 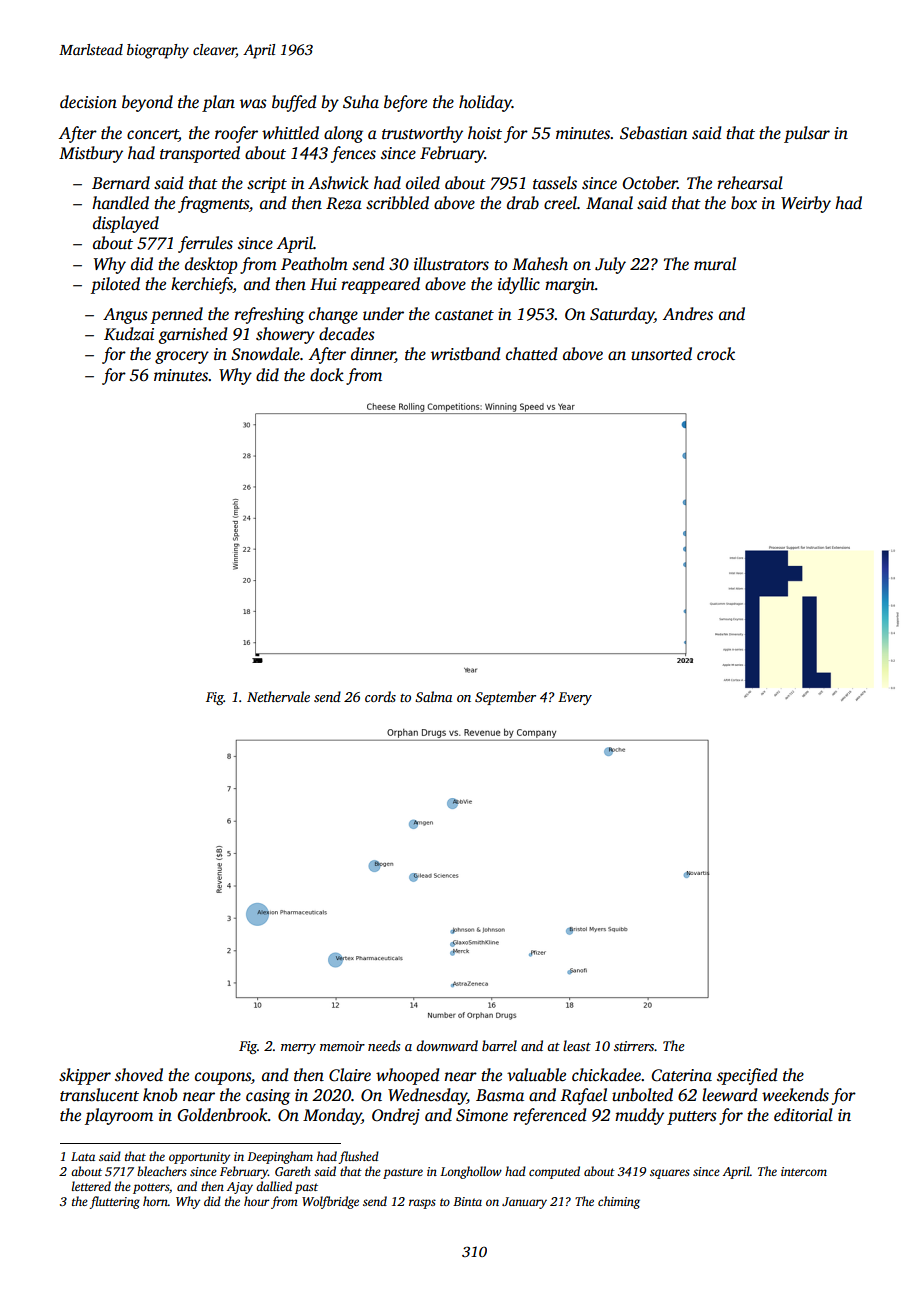 What do you see at coordinates (139, 1075) in the document?
I see `shoved` at bounding box center [139, 1075].
